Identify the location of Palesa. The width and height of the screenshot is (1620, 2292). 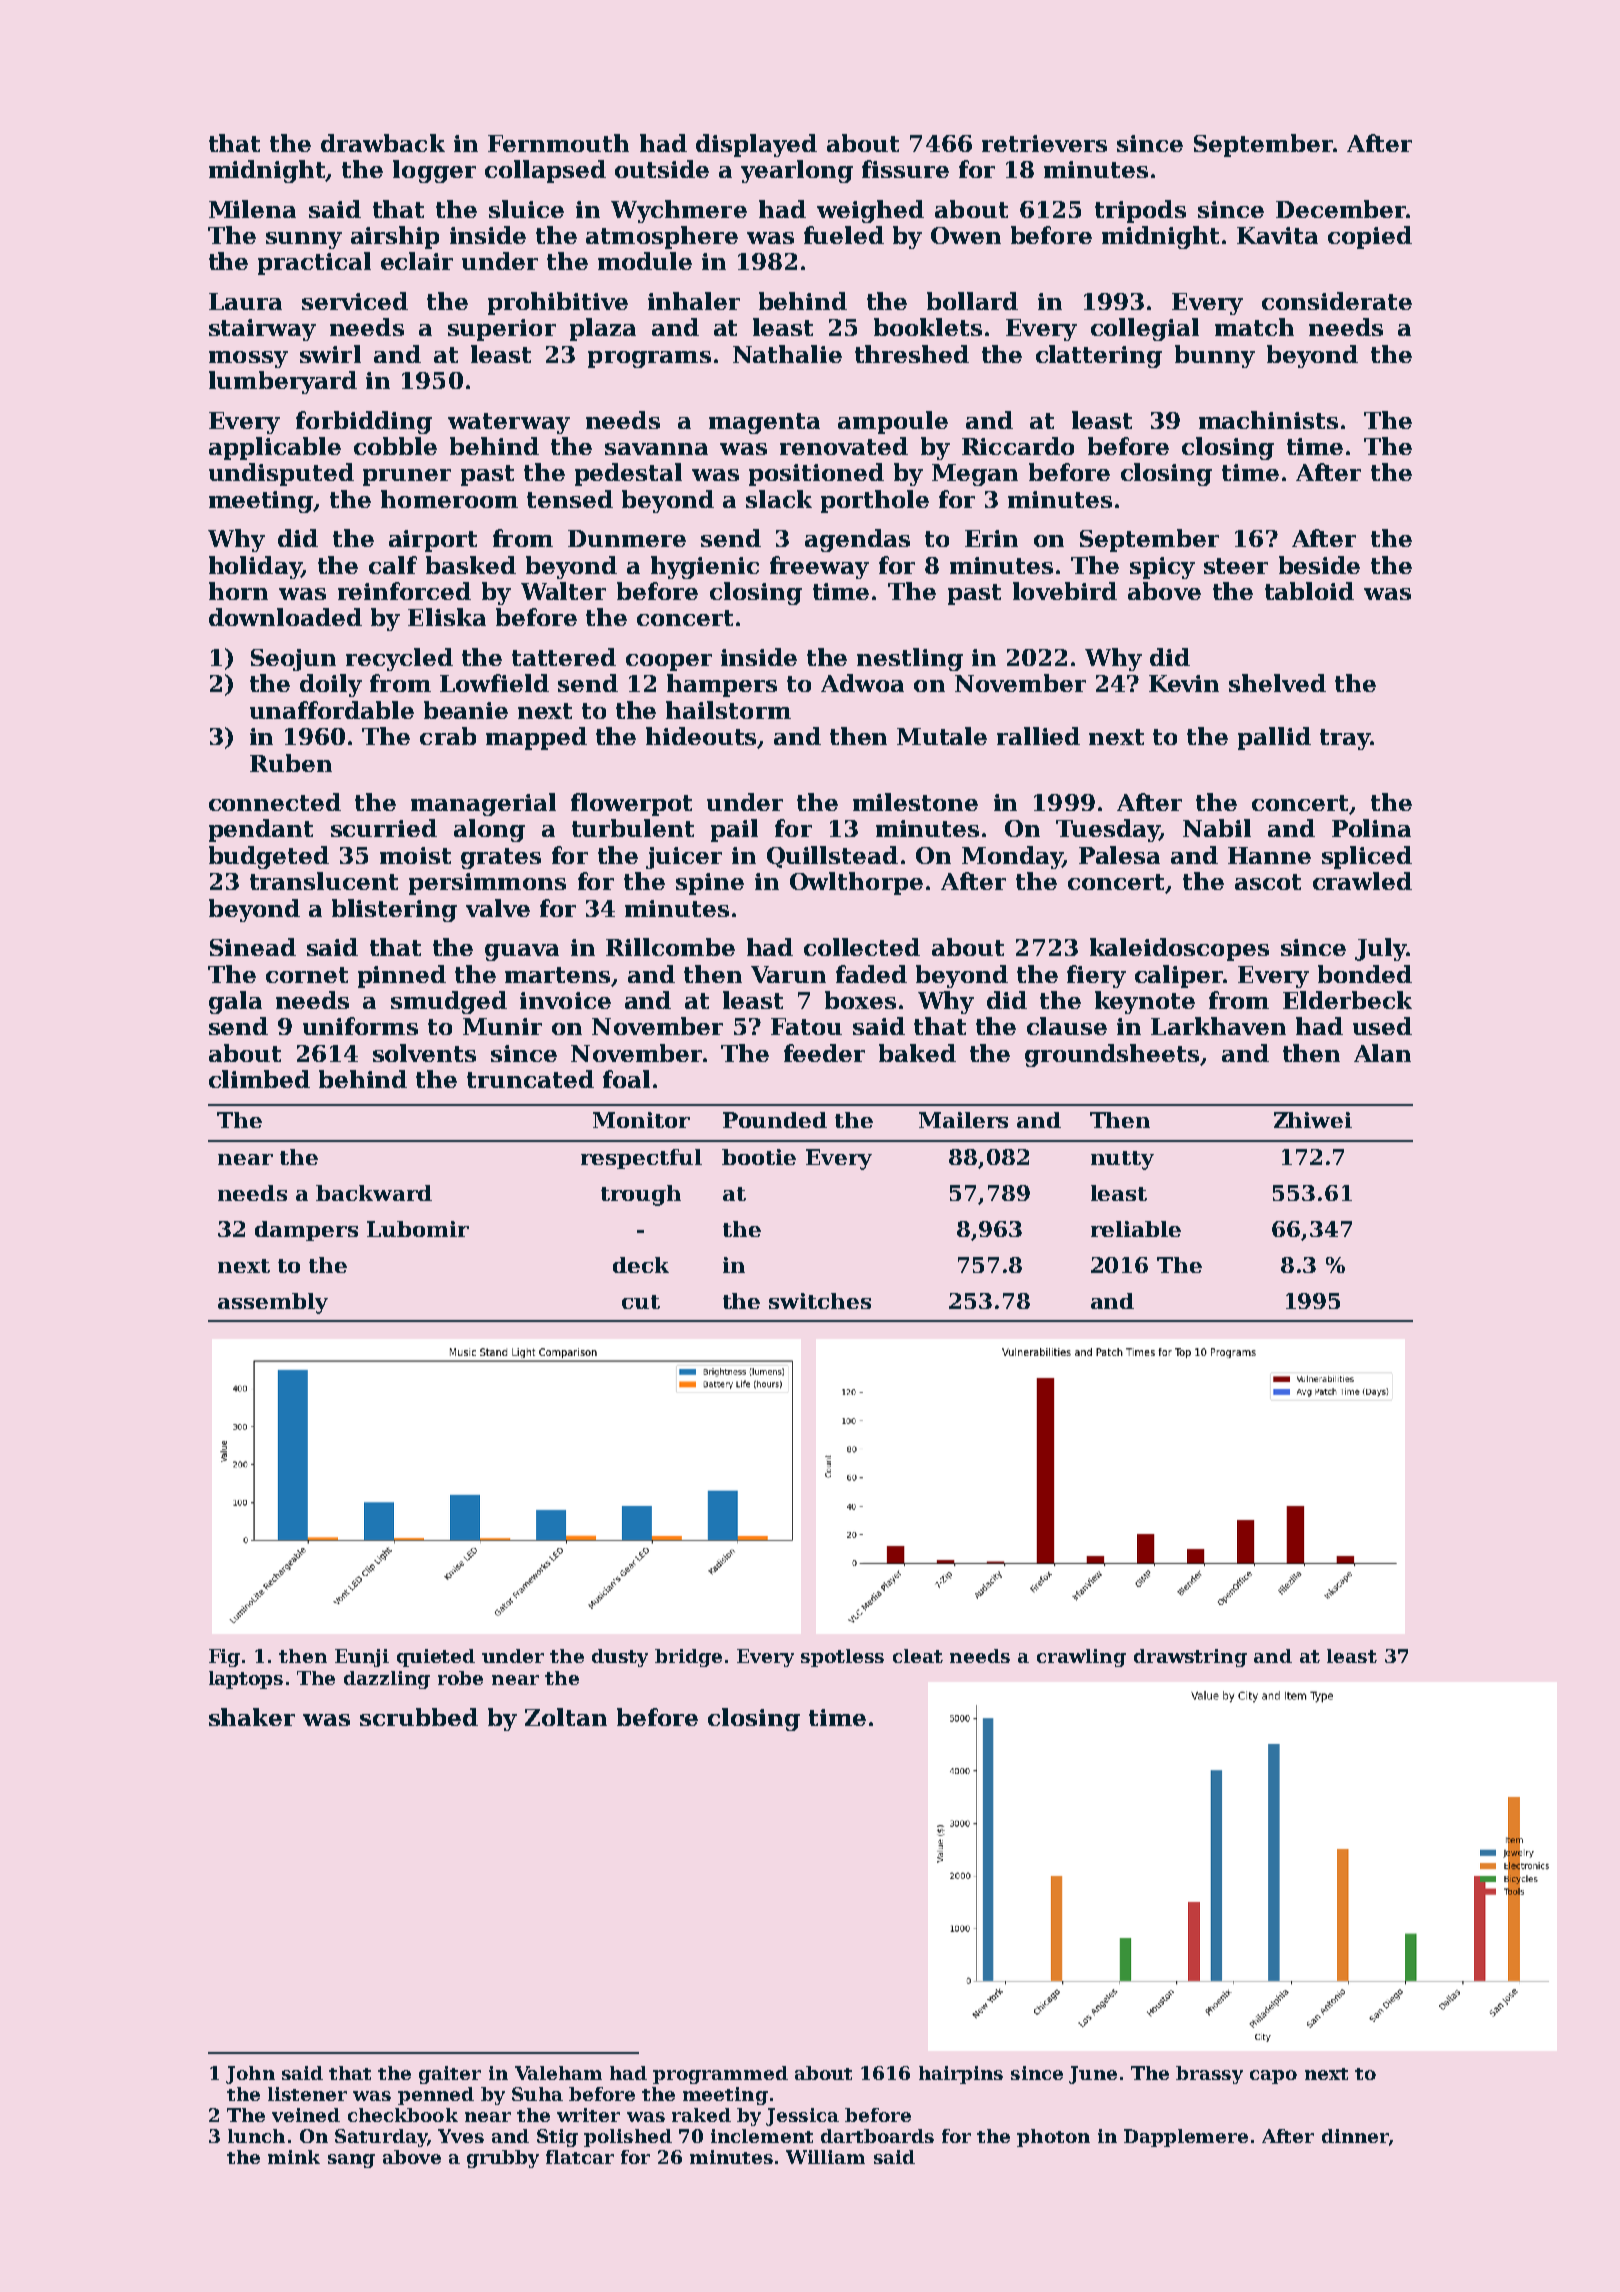
(1119, 855).
